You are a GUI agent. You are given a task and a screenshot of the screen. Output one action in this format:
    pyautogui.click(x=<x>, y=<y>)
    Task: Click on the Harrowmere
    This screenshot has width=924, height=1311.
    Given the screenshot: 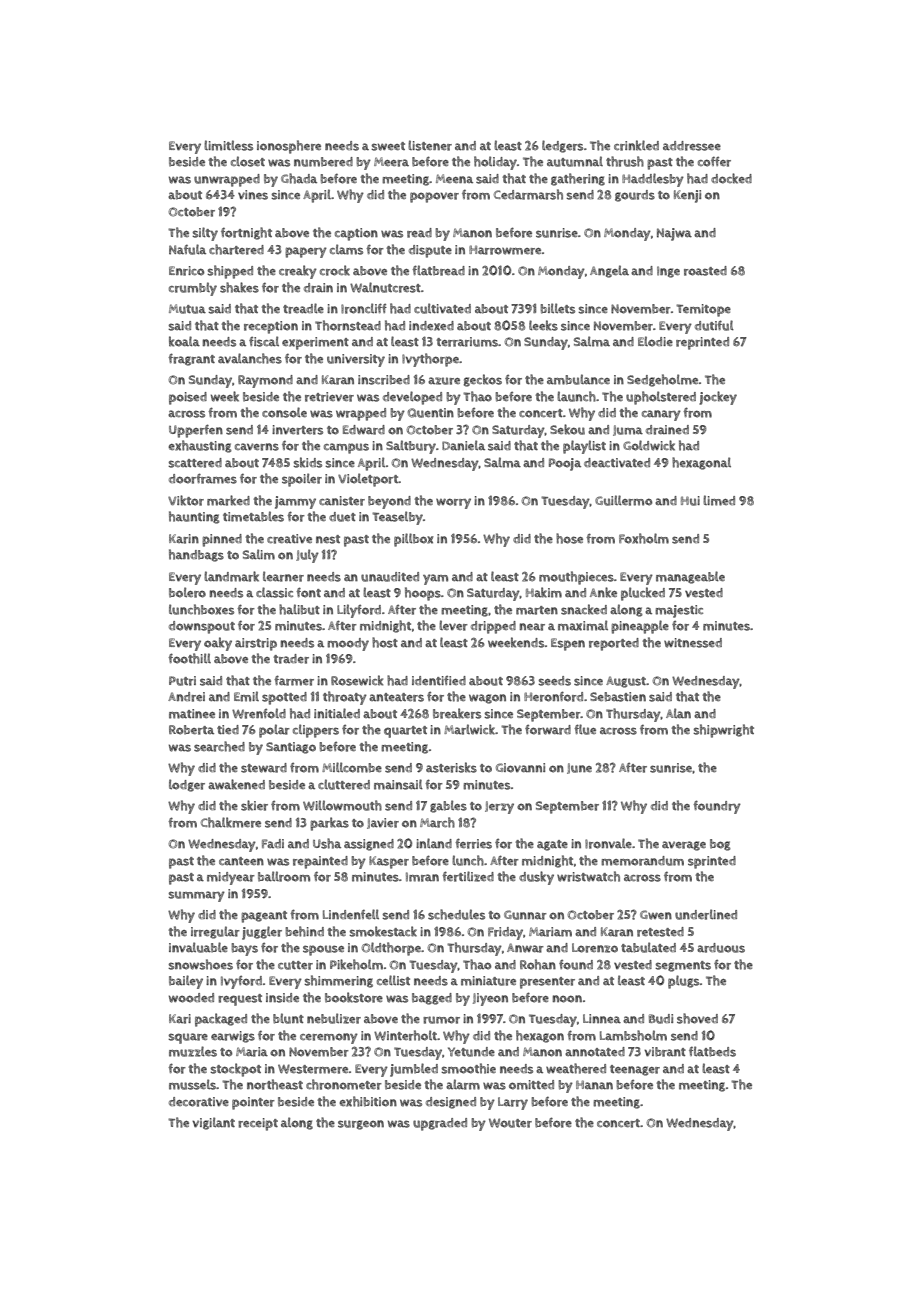 What is the action you would take?
    pyautogui.click(x=505, y=250)
